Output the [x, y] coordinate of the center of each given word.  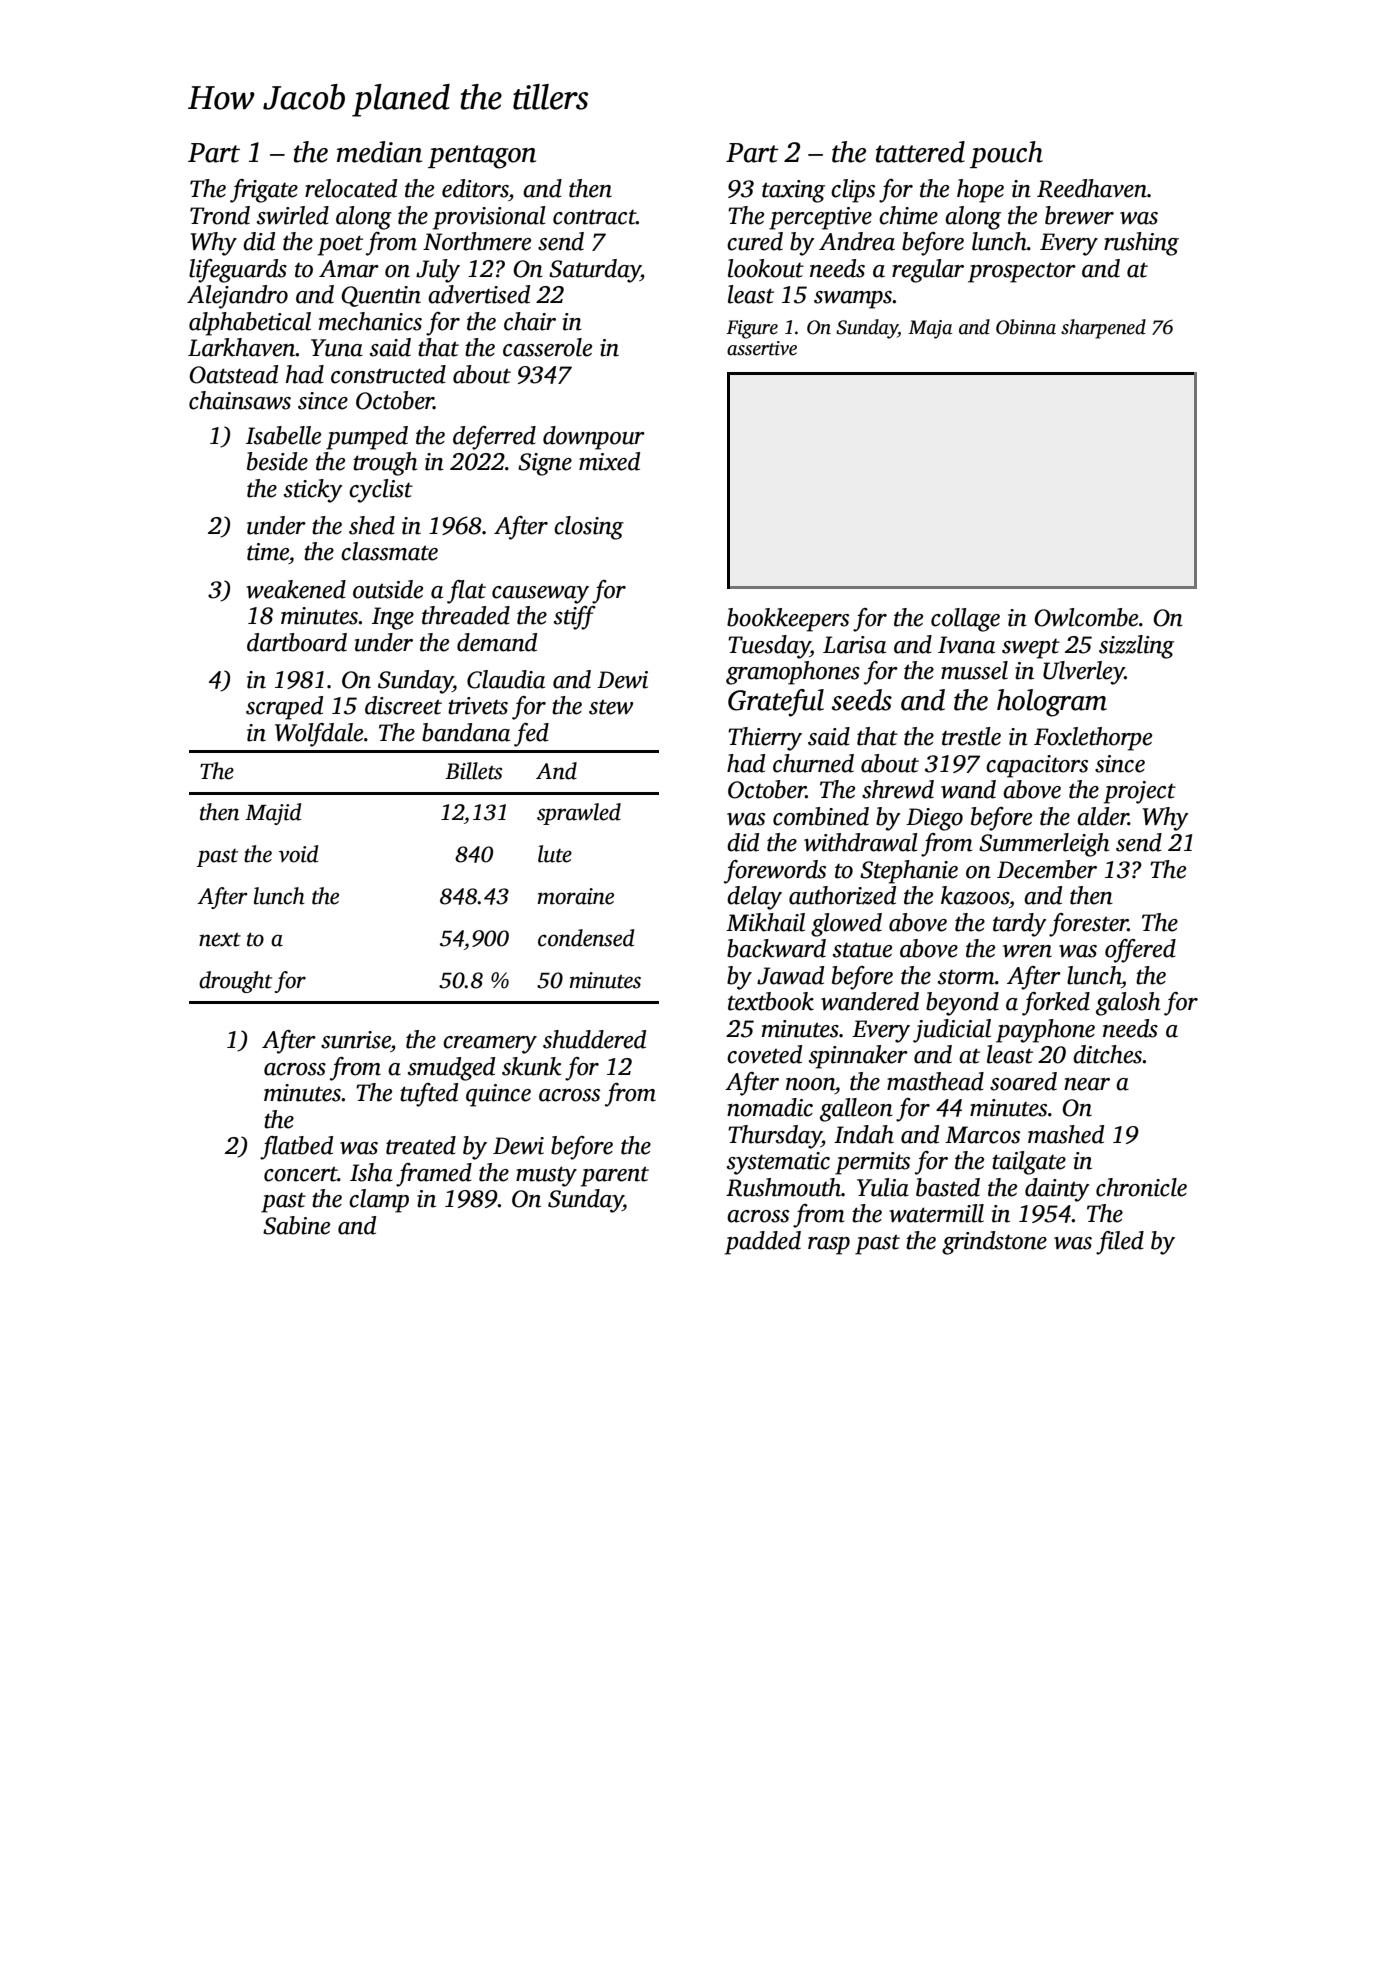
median [379, 152]
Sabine [296, 1225]
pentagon [482, 157]
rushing [1141, 244]
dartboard [297, 642]
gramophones [793, 673]
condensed [586, 938]
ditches [1108, 1054]
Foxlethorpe [1093, 739]
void [298, 854]
